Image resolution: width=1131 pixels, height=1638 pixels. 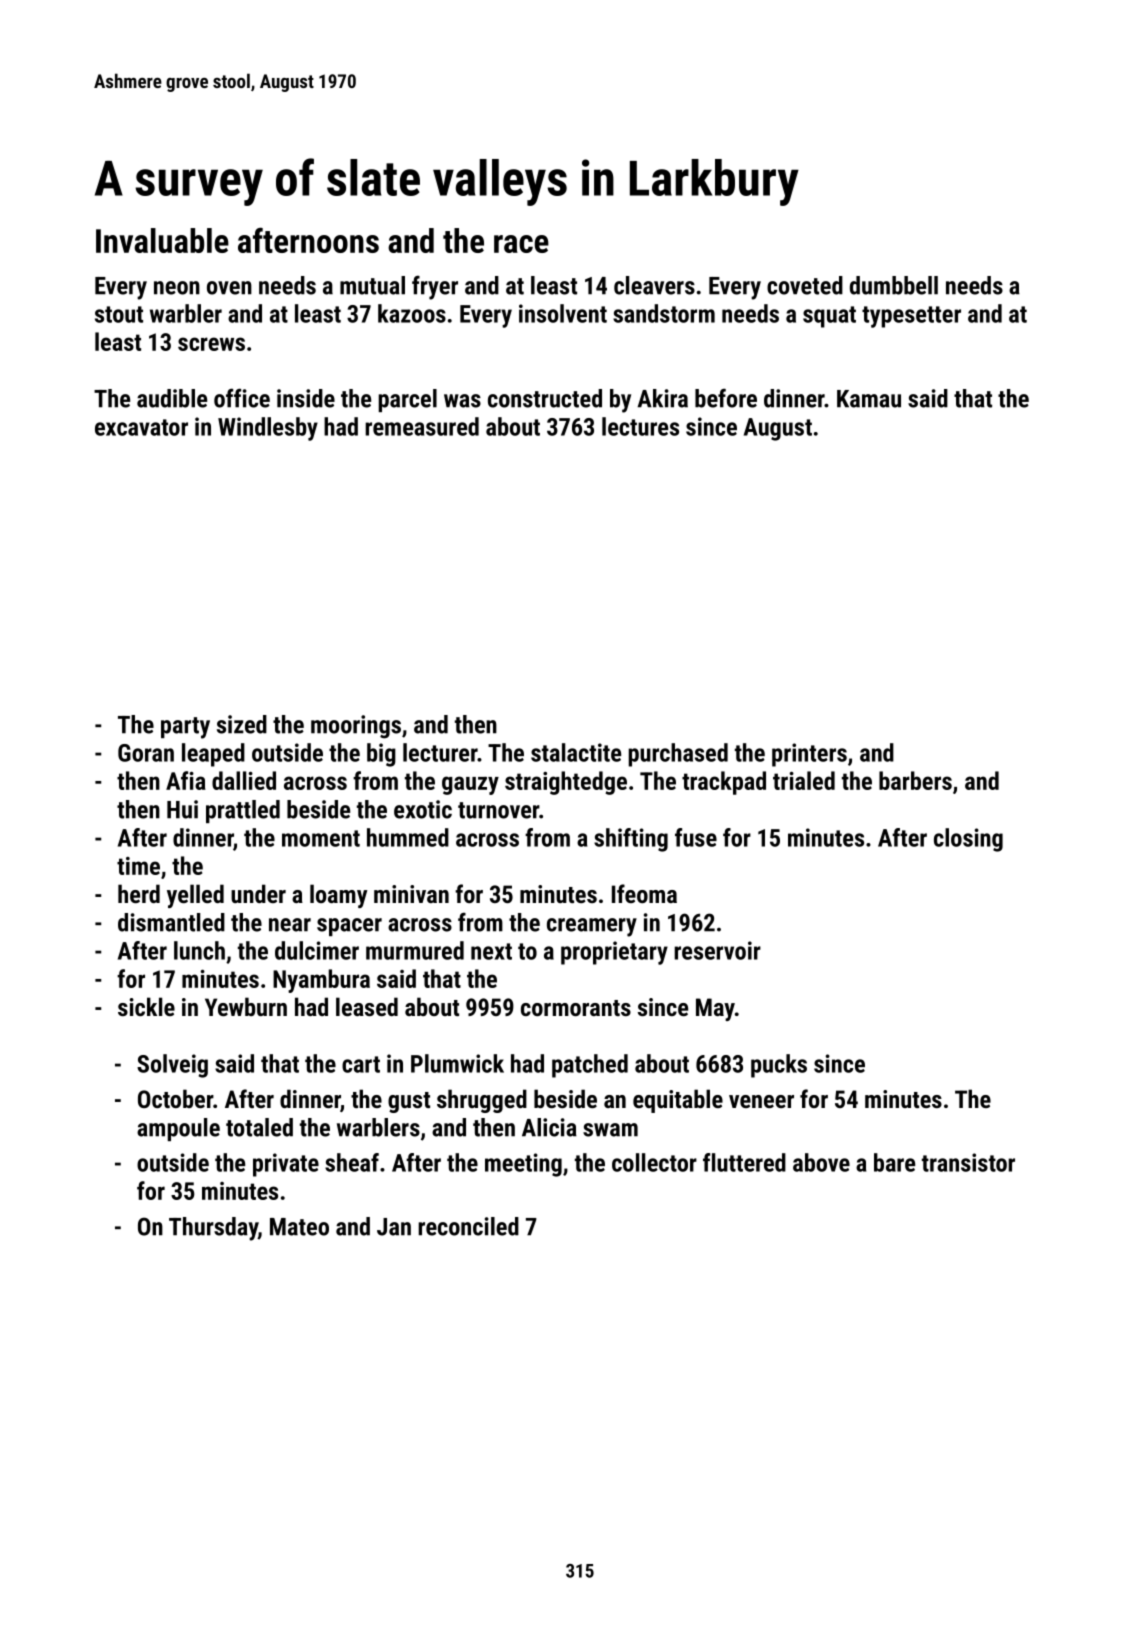 What do you see at coordinates (185, 728) in the image?
I see `party` at bounding box center [185, 728].
